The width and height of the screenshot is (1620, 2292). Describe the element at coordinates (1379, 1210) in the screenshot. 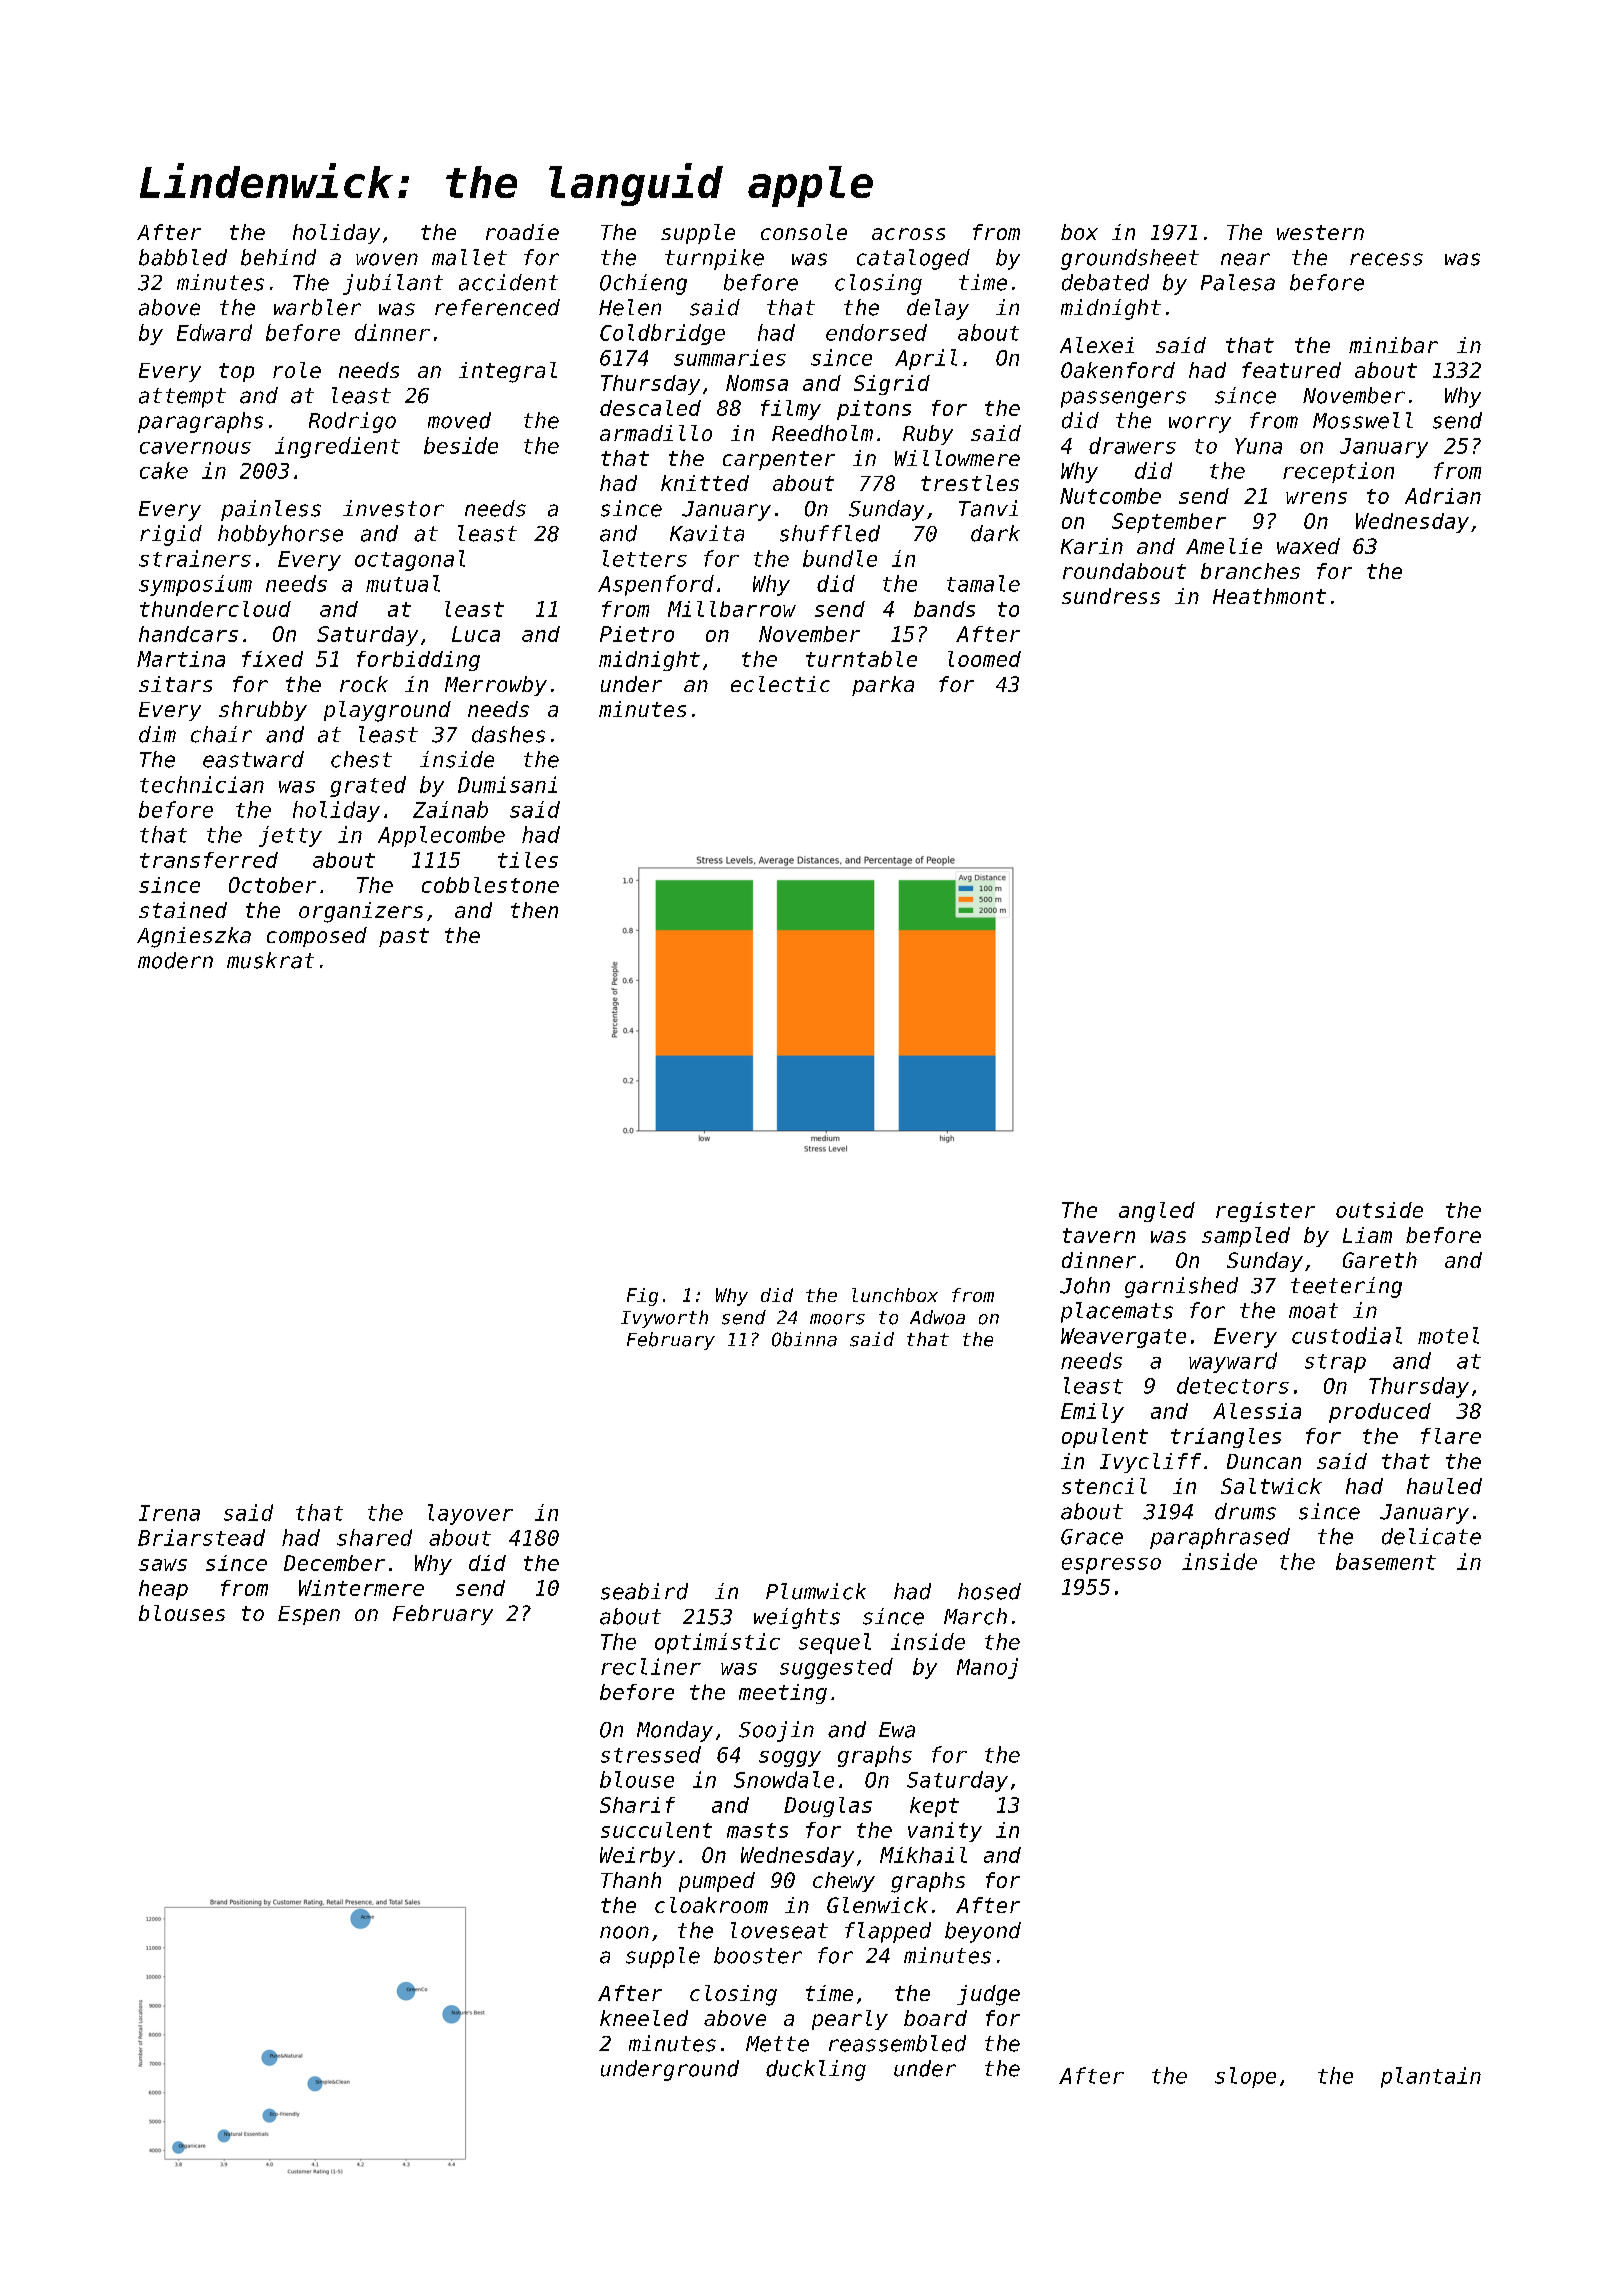

I see `outside` at that location.
